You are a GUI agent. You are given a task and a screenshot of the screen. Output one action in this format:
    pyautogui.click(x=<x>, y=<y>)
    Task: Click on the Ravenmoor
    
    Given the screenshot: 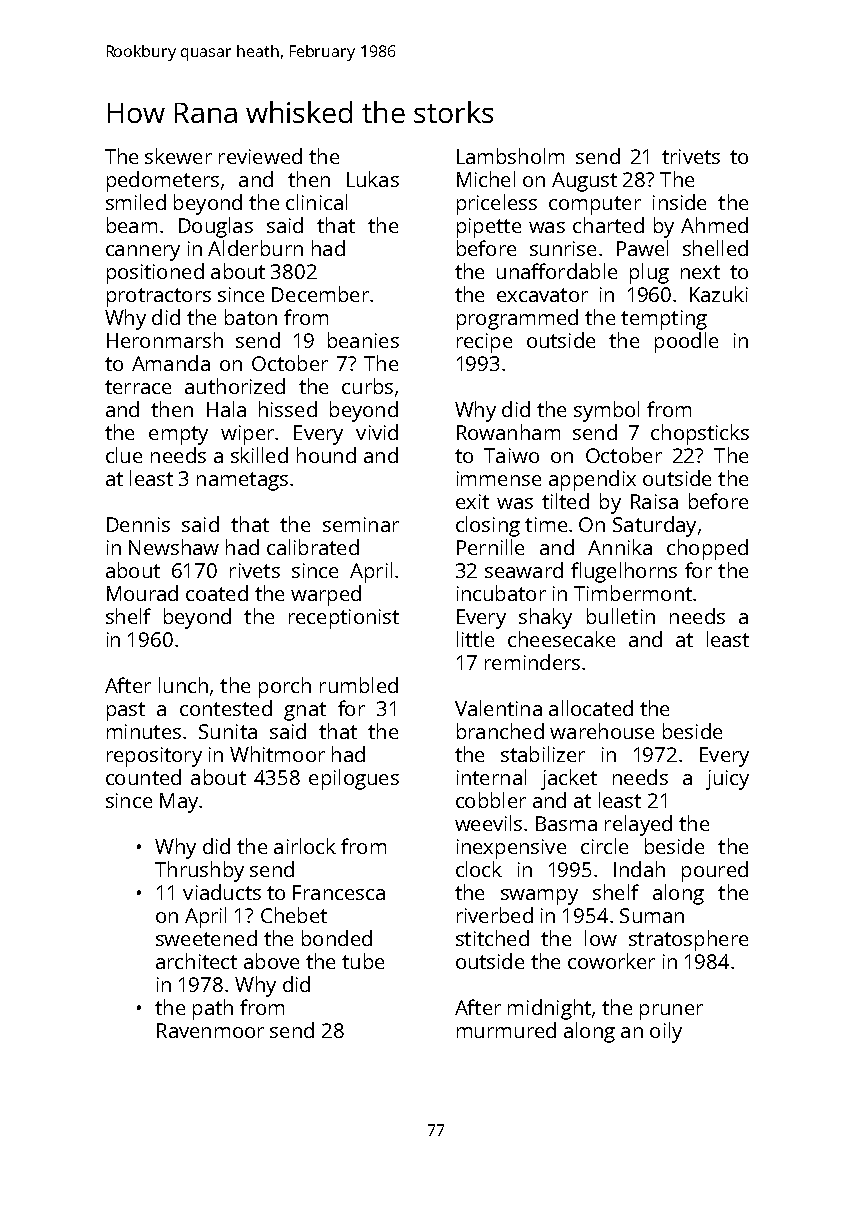 What is the action you would take?
    pyautogui.click(x=210, y=1030)
